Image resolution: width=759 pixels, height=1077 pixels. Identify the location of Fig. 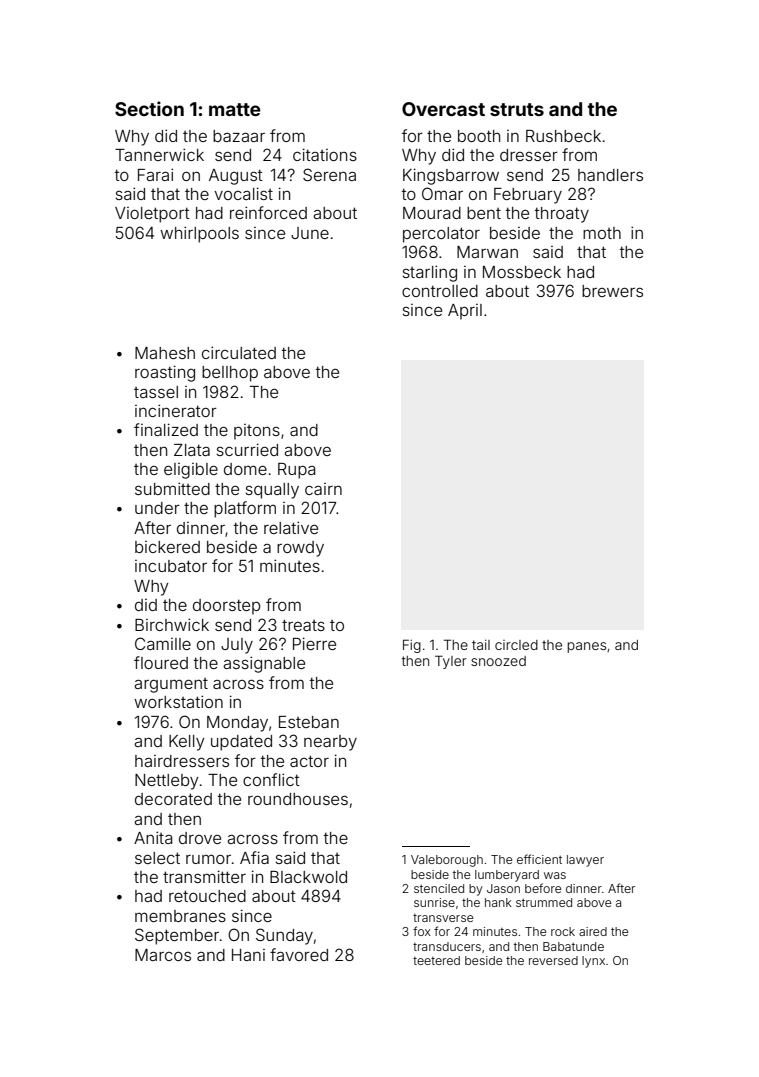
(412, 646).
